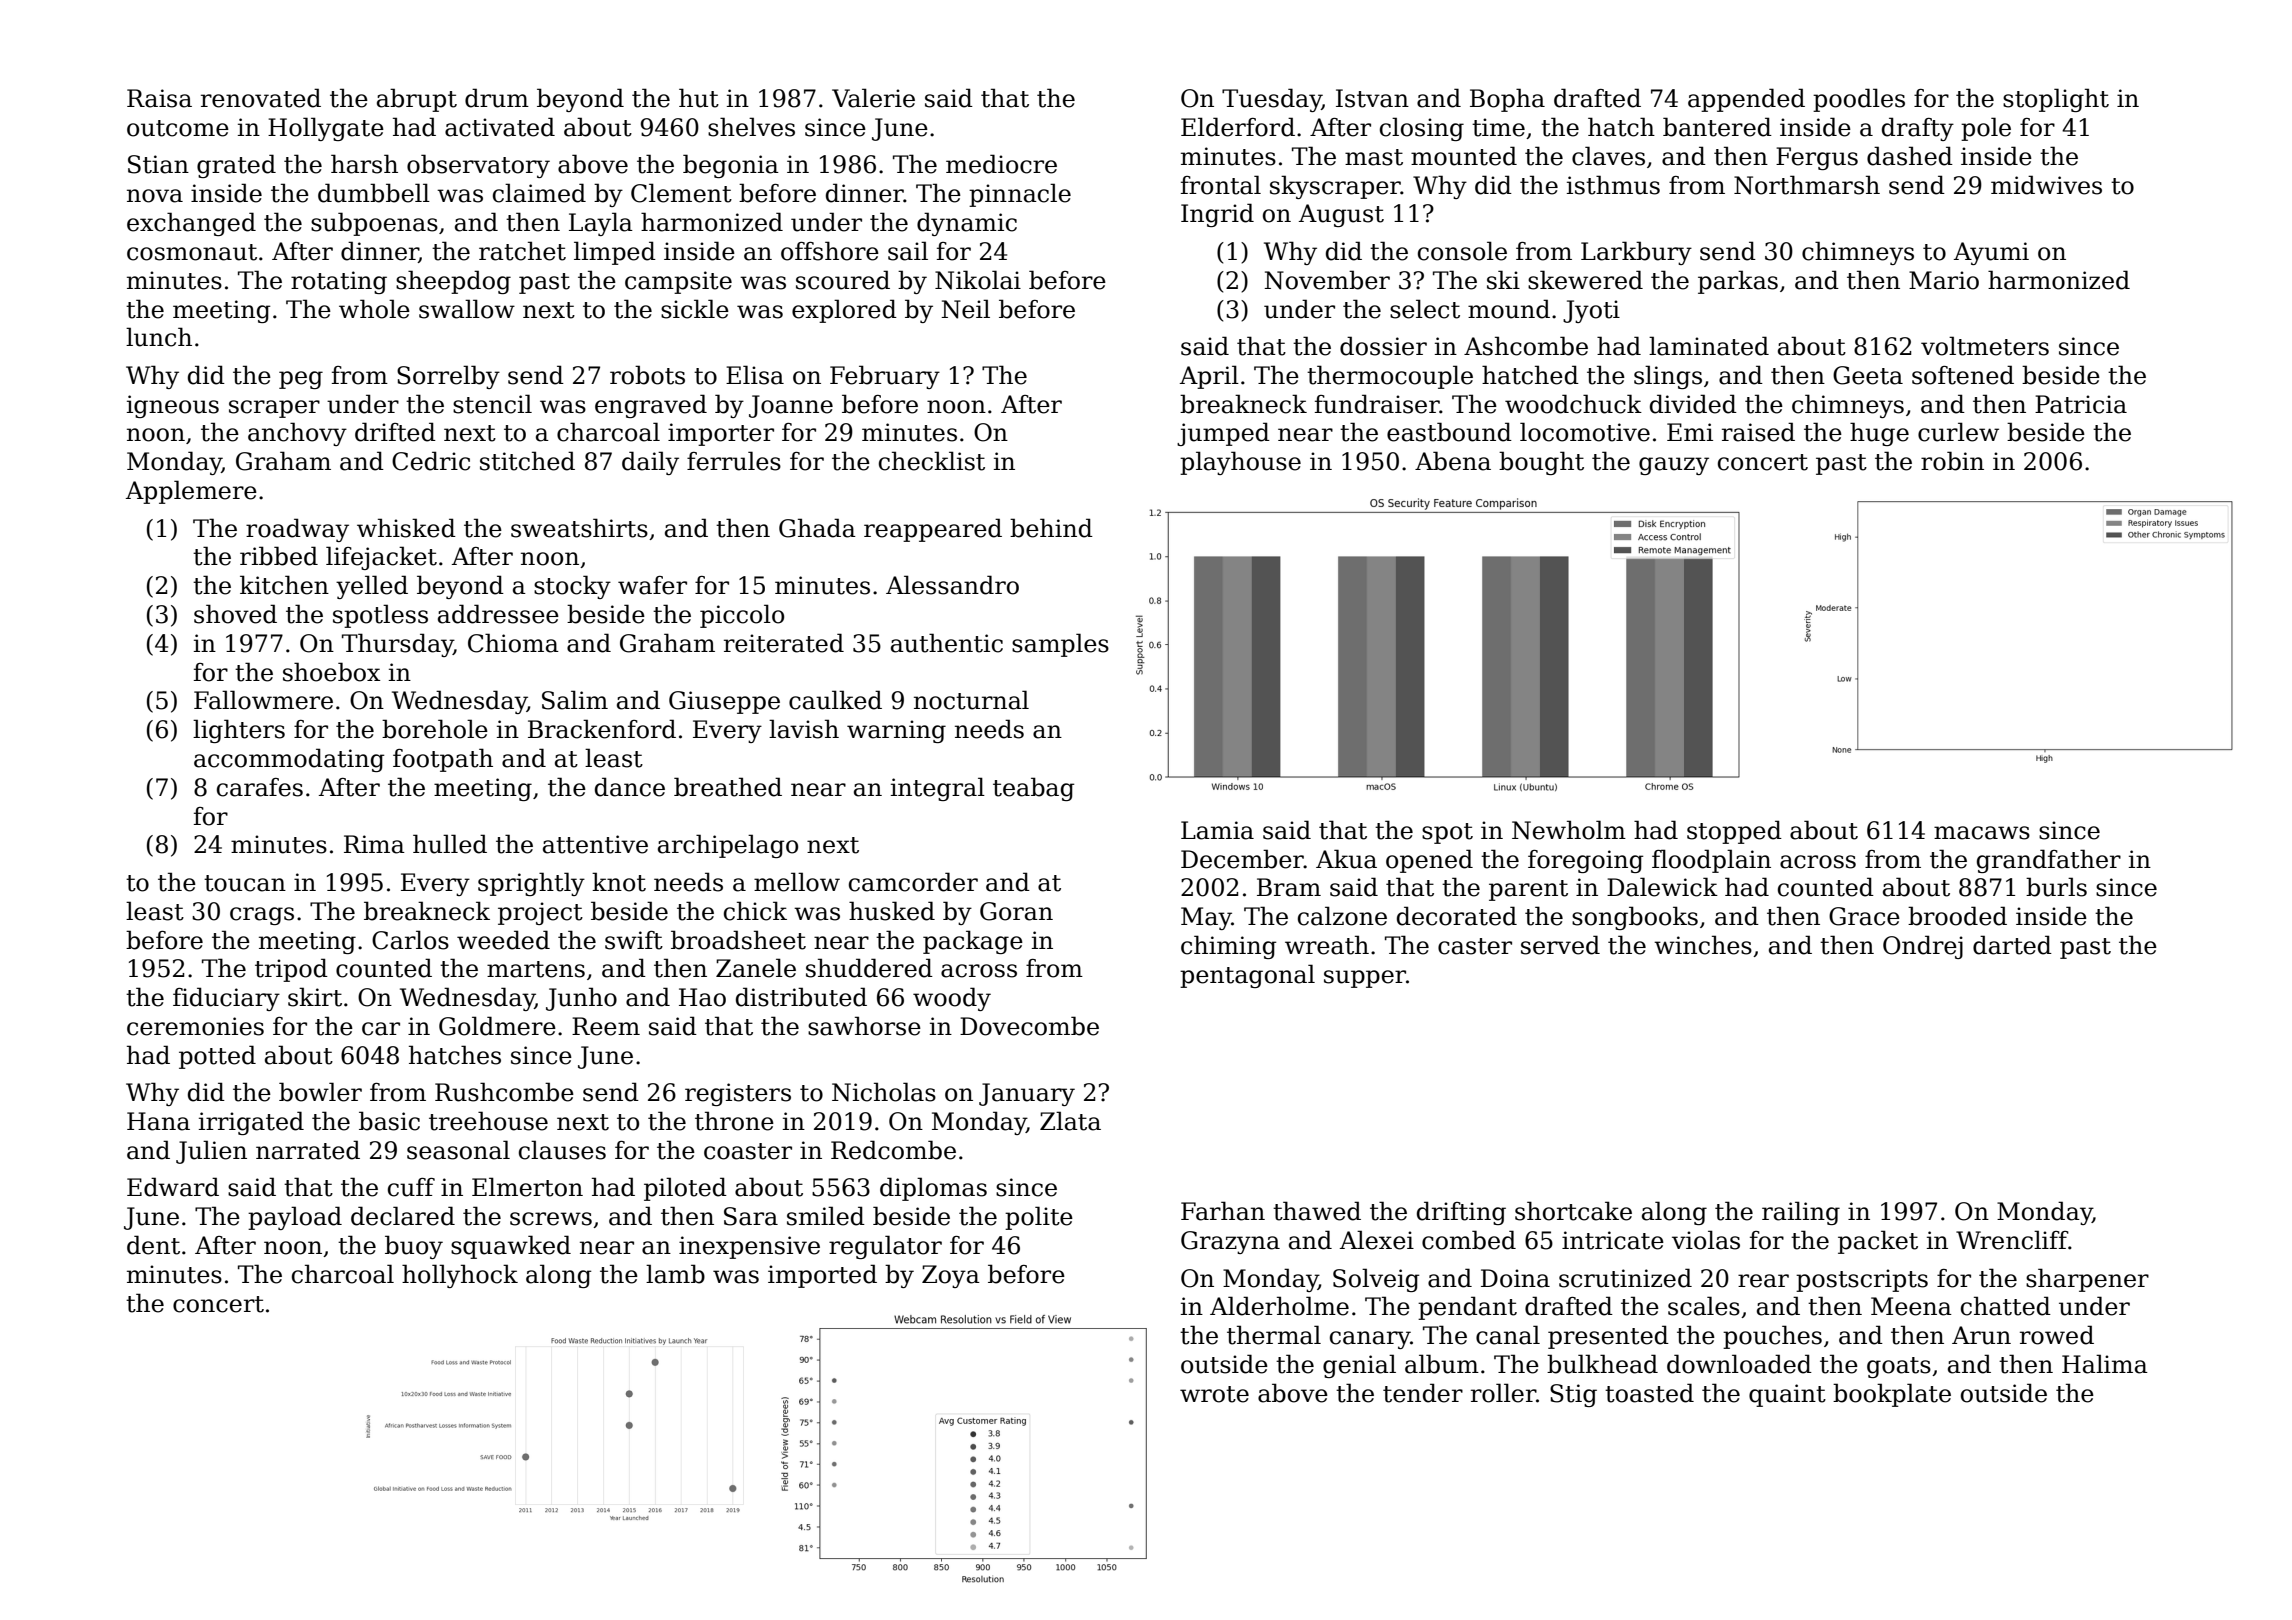  I want to click on sweatshirts, so click(579, 528).
